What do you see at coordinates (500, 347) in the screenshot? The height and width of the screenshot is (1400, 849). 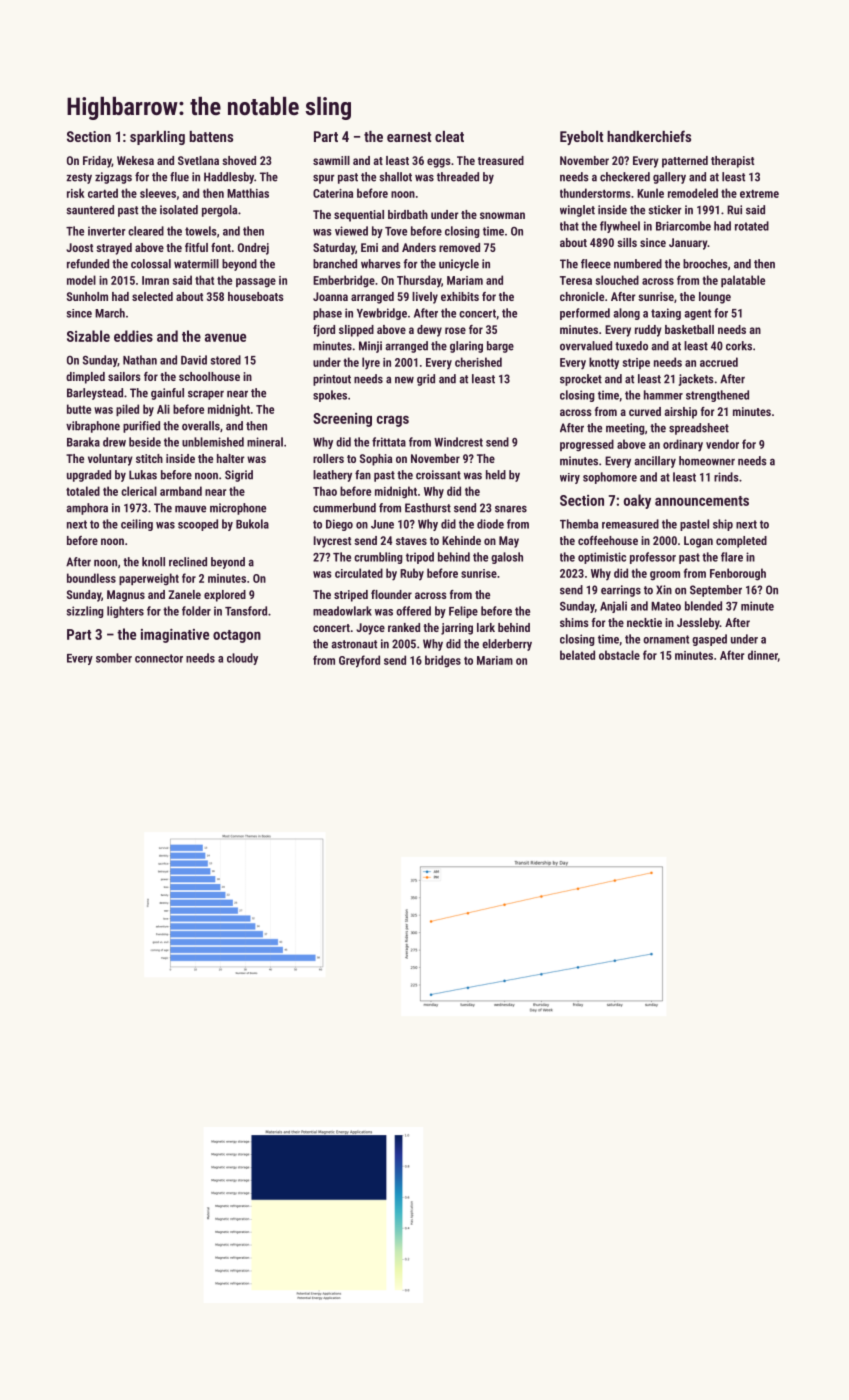 I see `barge` at bounding box center [500, 347].
